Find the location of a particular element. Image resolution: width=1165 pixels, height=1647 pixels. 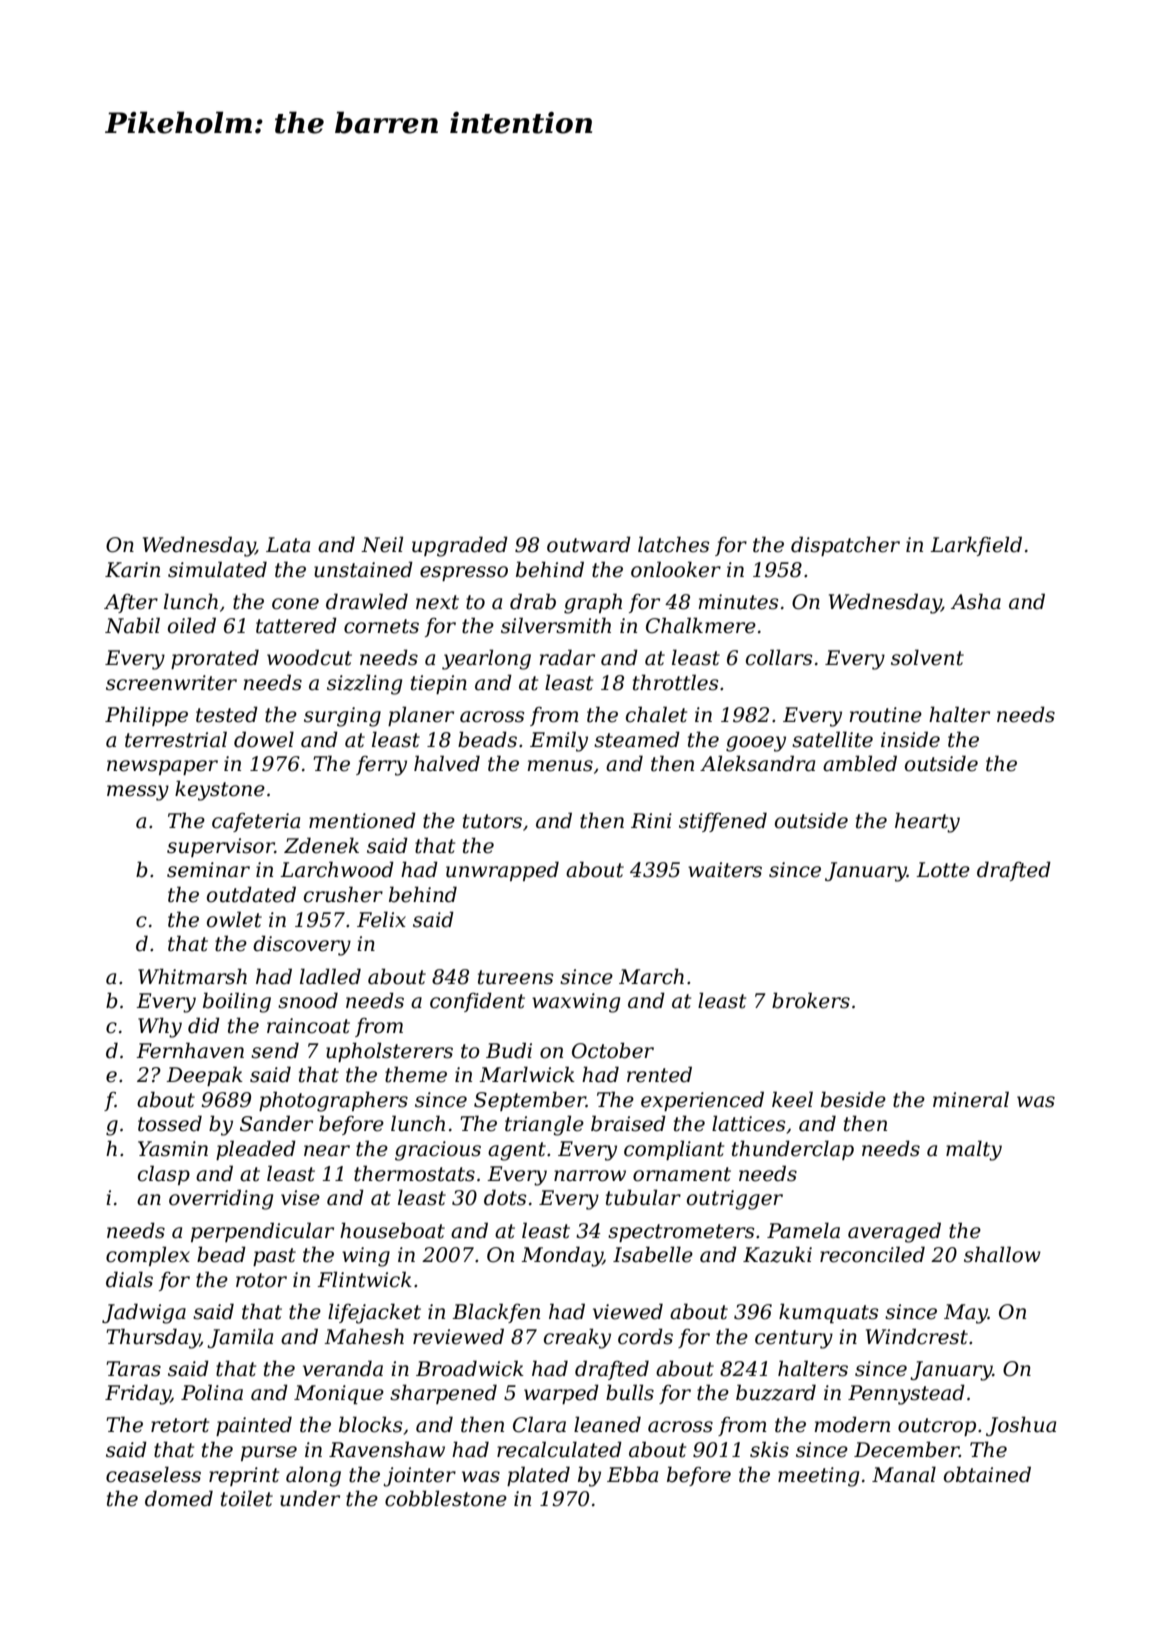

owlet is located at coordinates (234, 919).
